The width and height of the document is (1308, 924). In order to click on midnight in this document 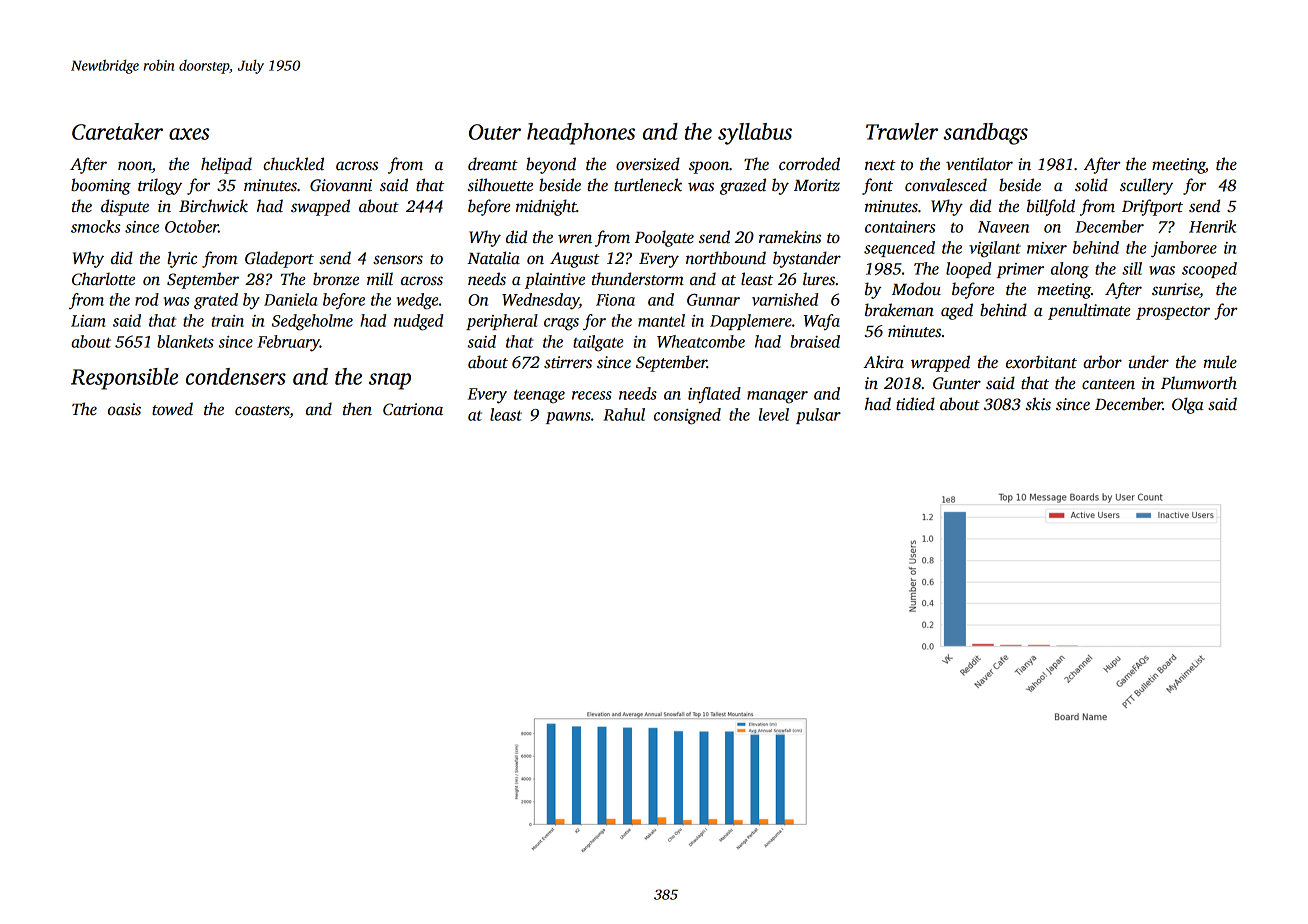, I will do `click(546, 207)`.
